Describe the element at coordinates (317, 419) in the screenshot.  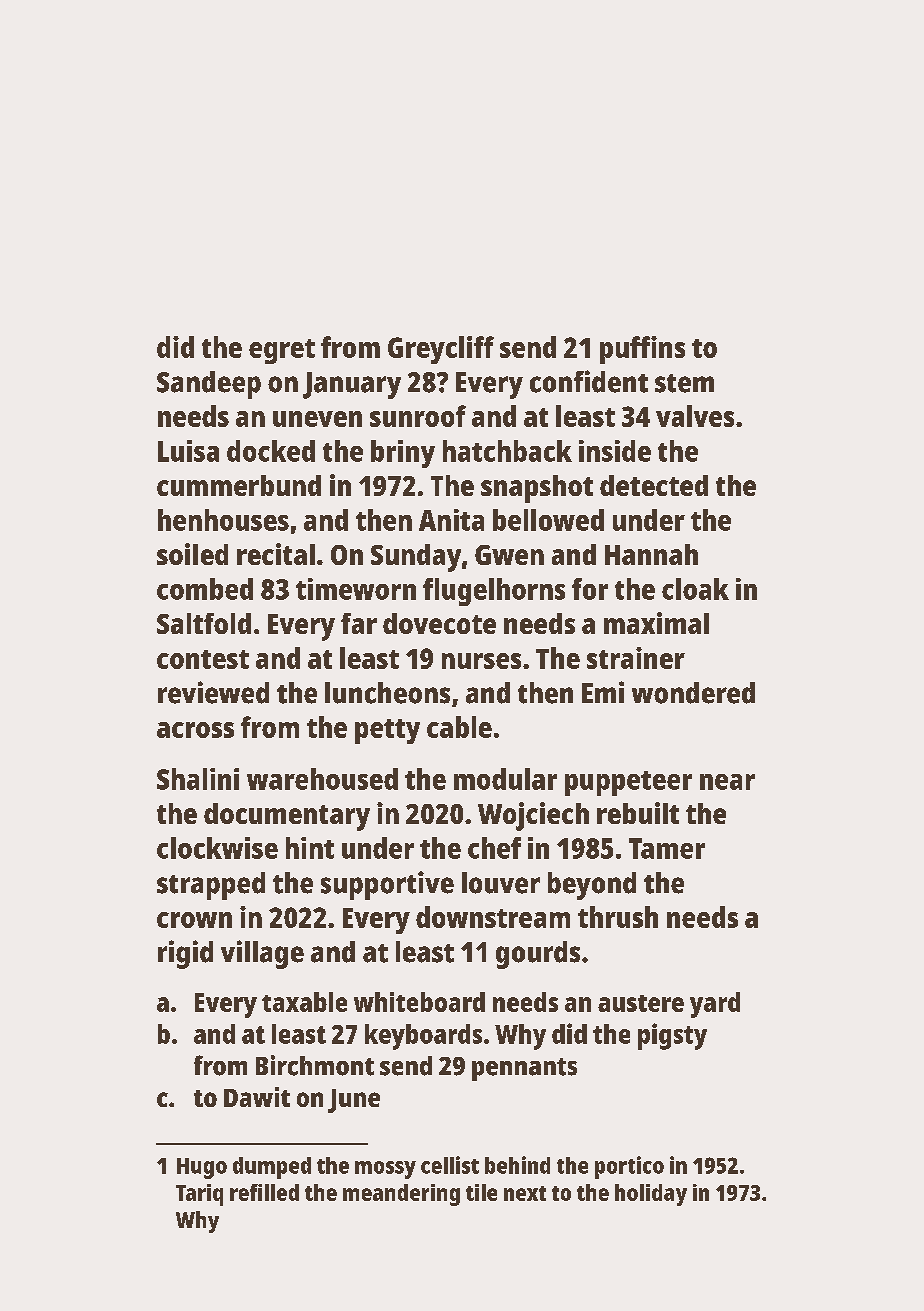
I see `uneven` at that location.
